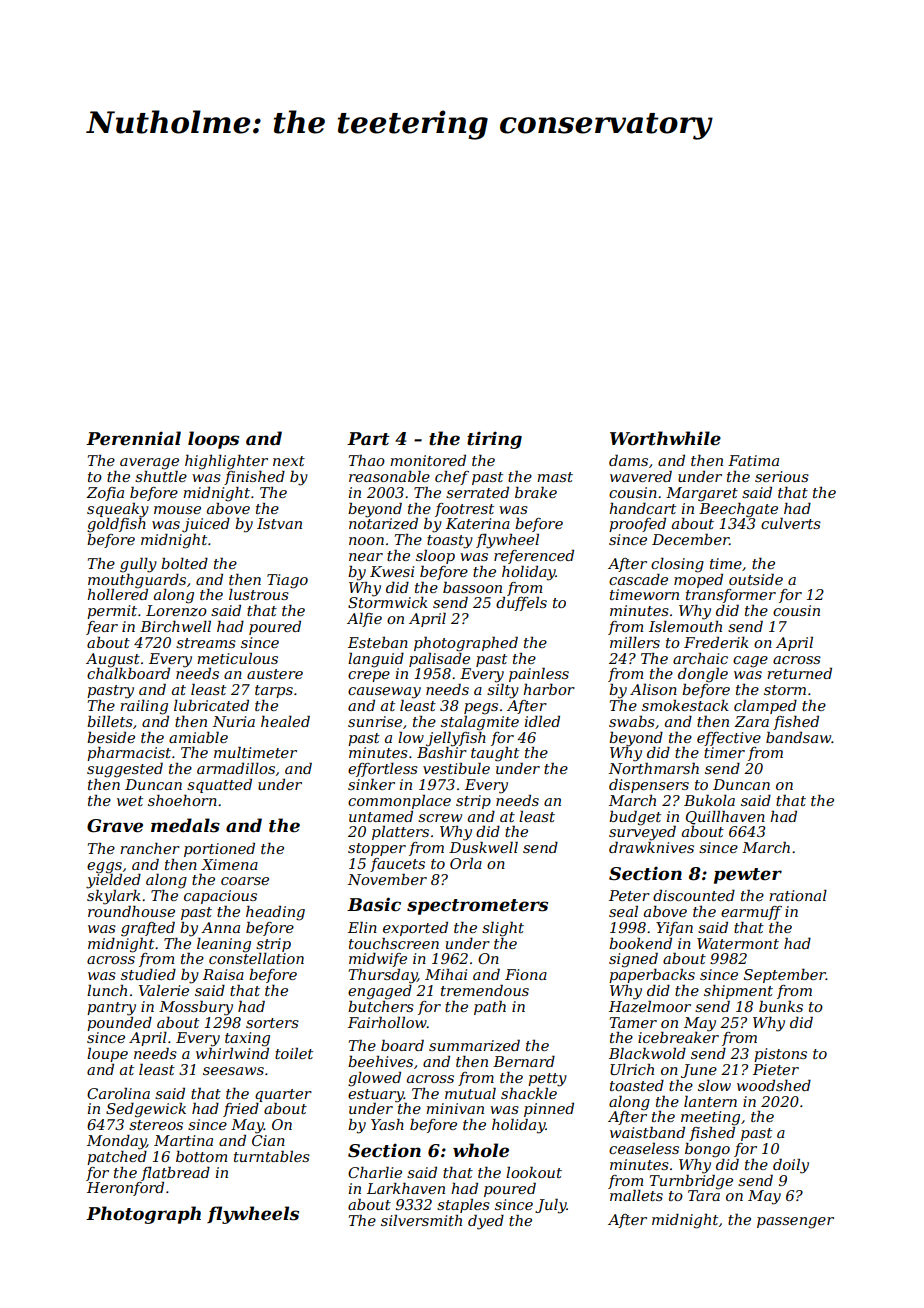  Describe the element at coordinates (376, 1096) in the document. I see `estuary` at that location.
